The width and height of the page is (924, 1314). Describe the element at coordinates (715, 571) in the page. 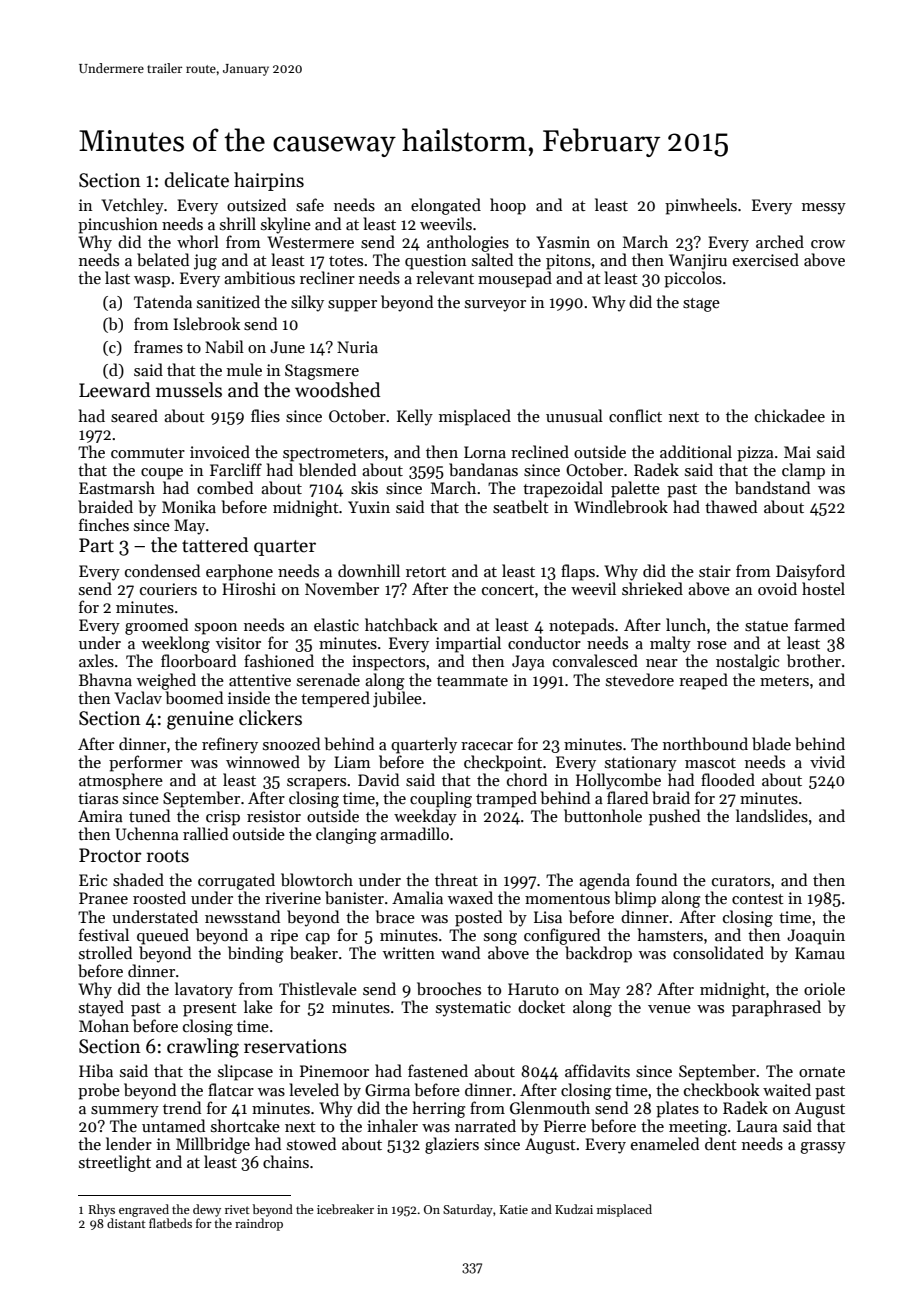

I see `stair` at that location.
